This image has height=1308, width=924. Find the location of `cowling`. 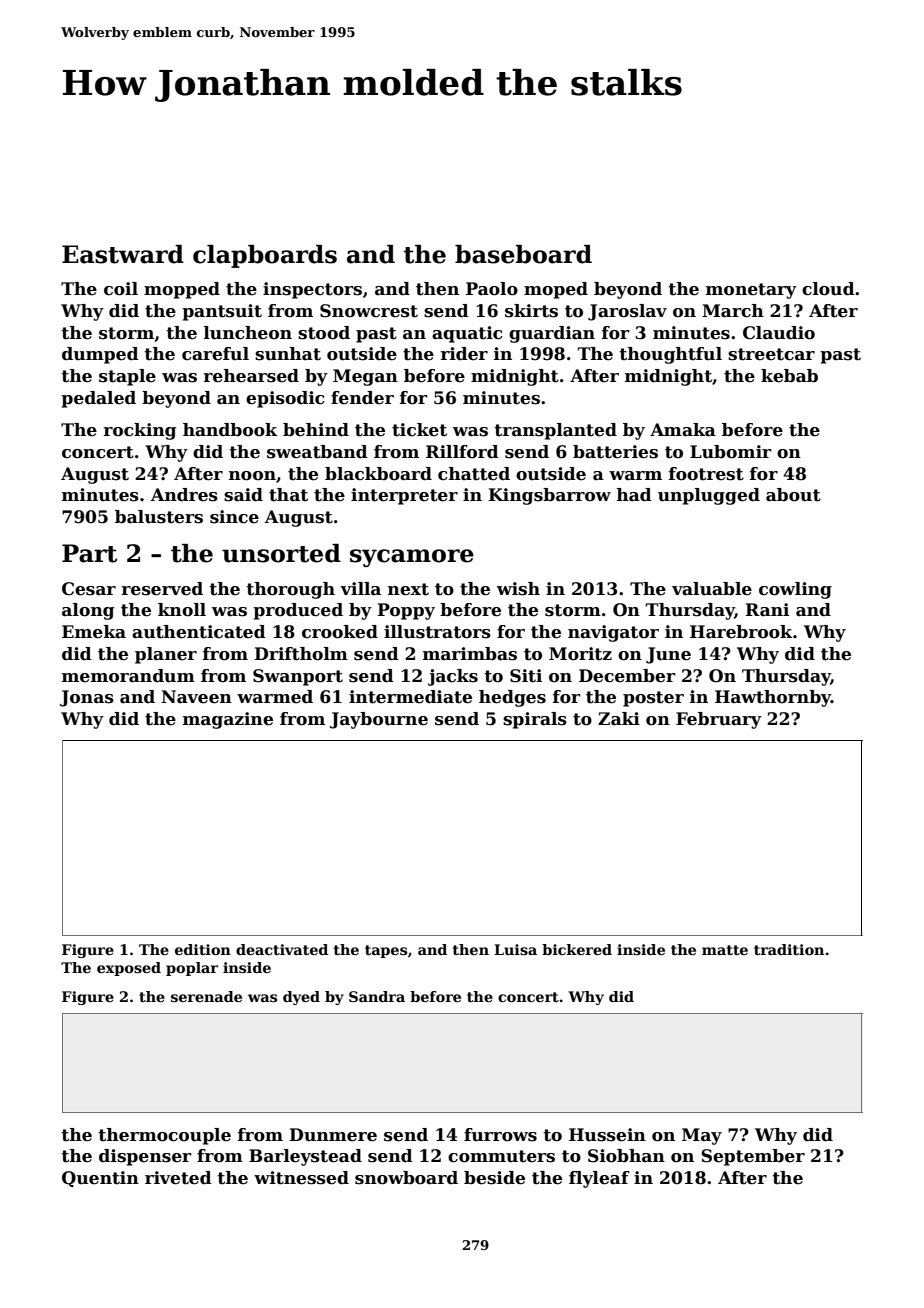

cowling is located at coordinates (795, 590).
